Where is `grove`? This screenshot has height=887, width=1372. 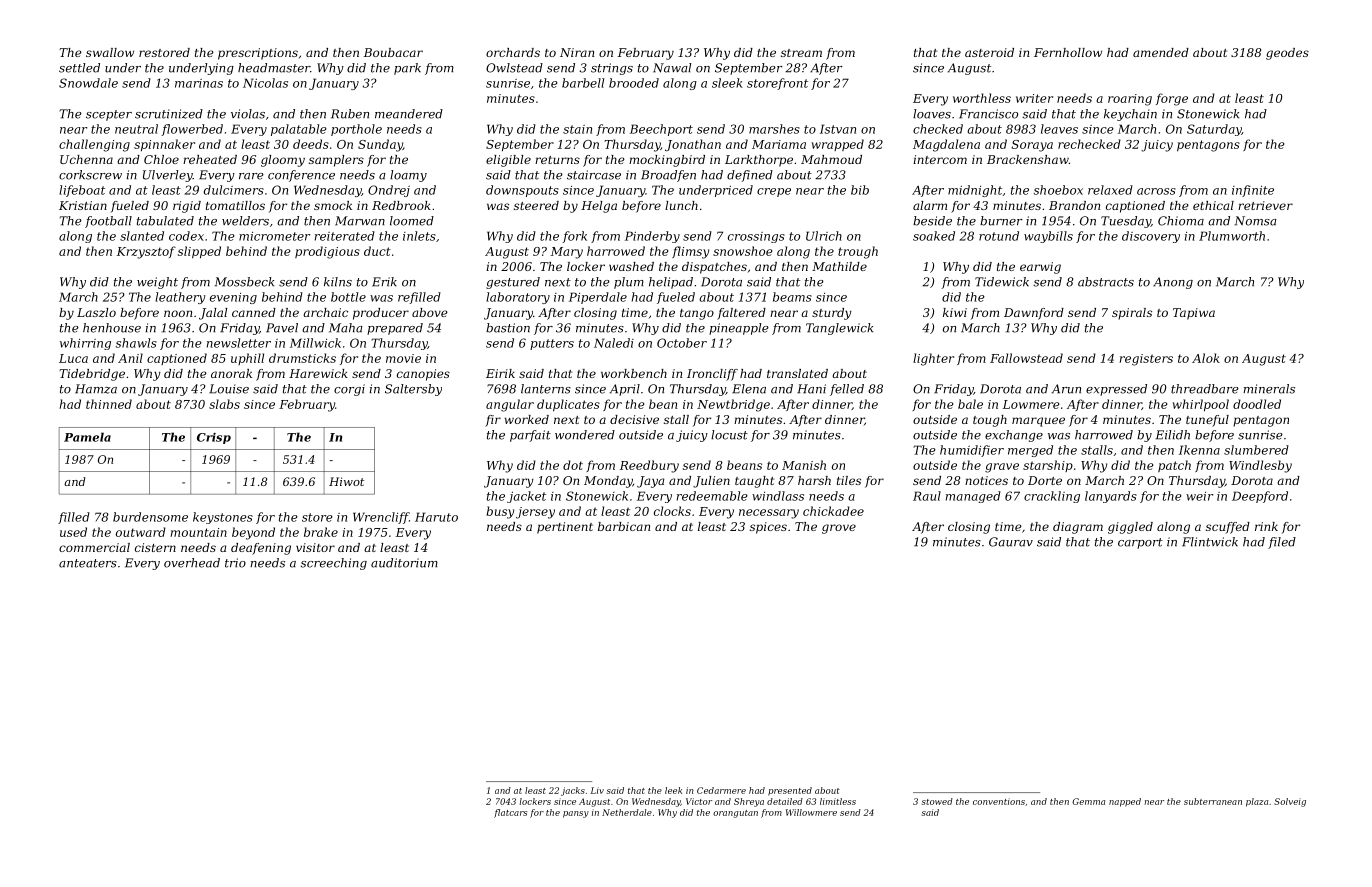
grove is located at coordinates (839, 529).
